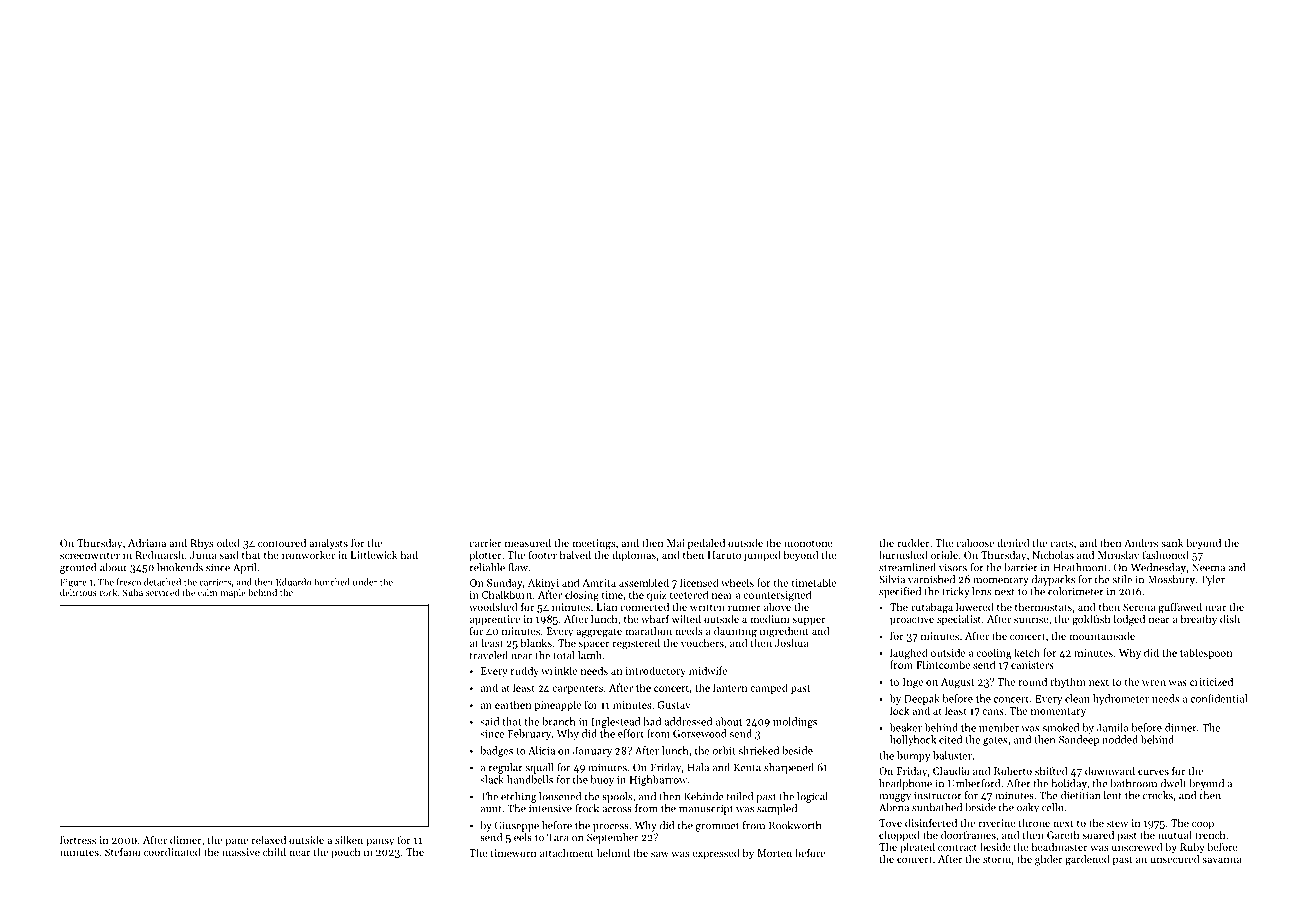 This screenshot has height=924, width=1308. I want to click on woodshed, so click(493, 607).
